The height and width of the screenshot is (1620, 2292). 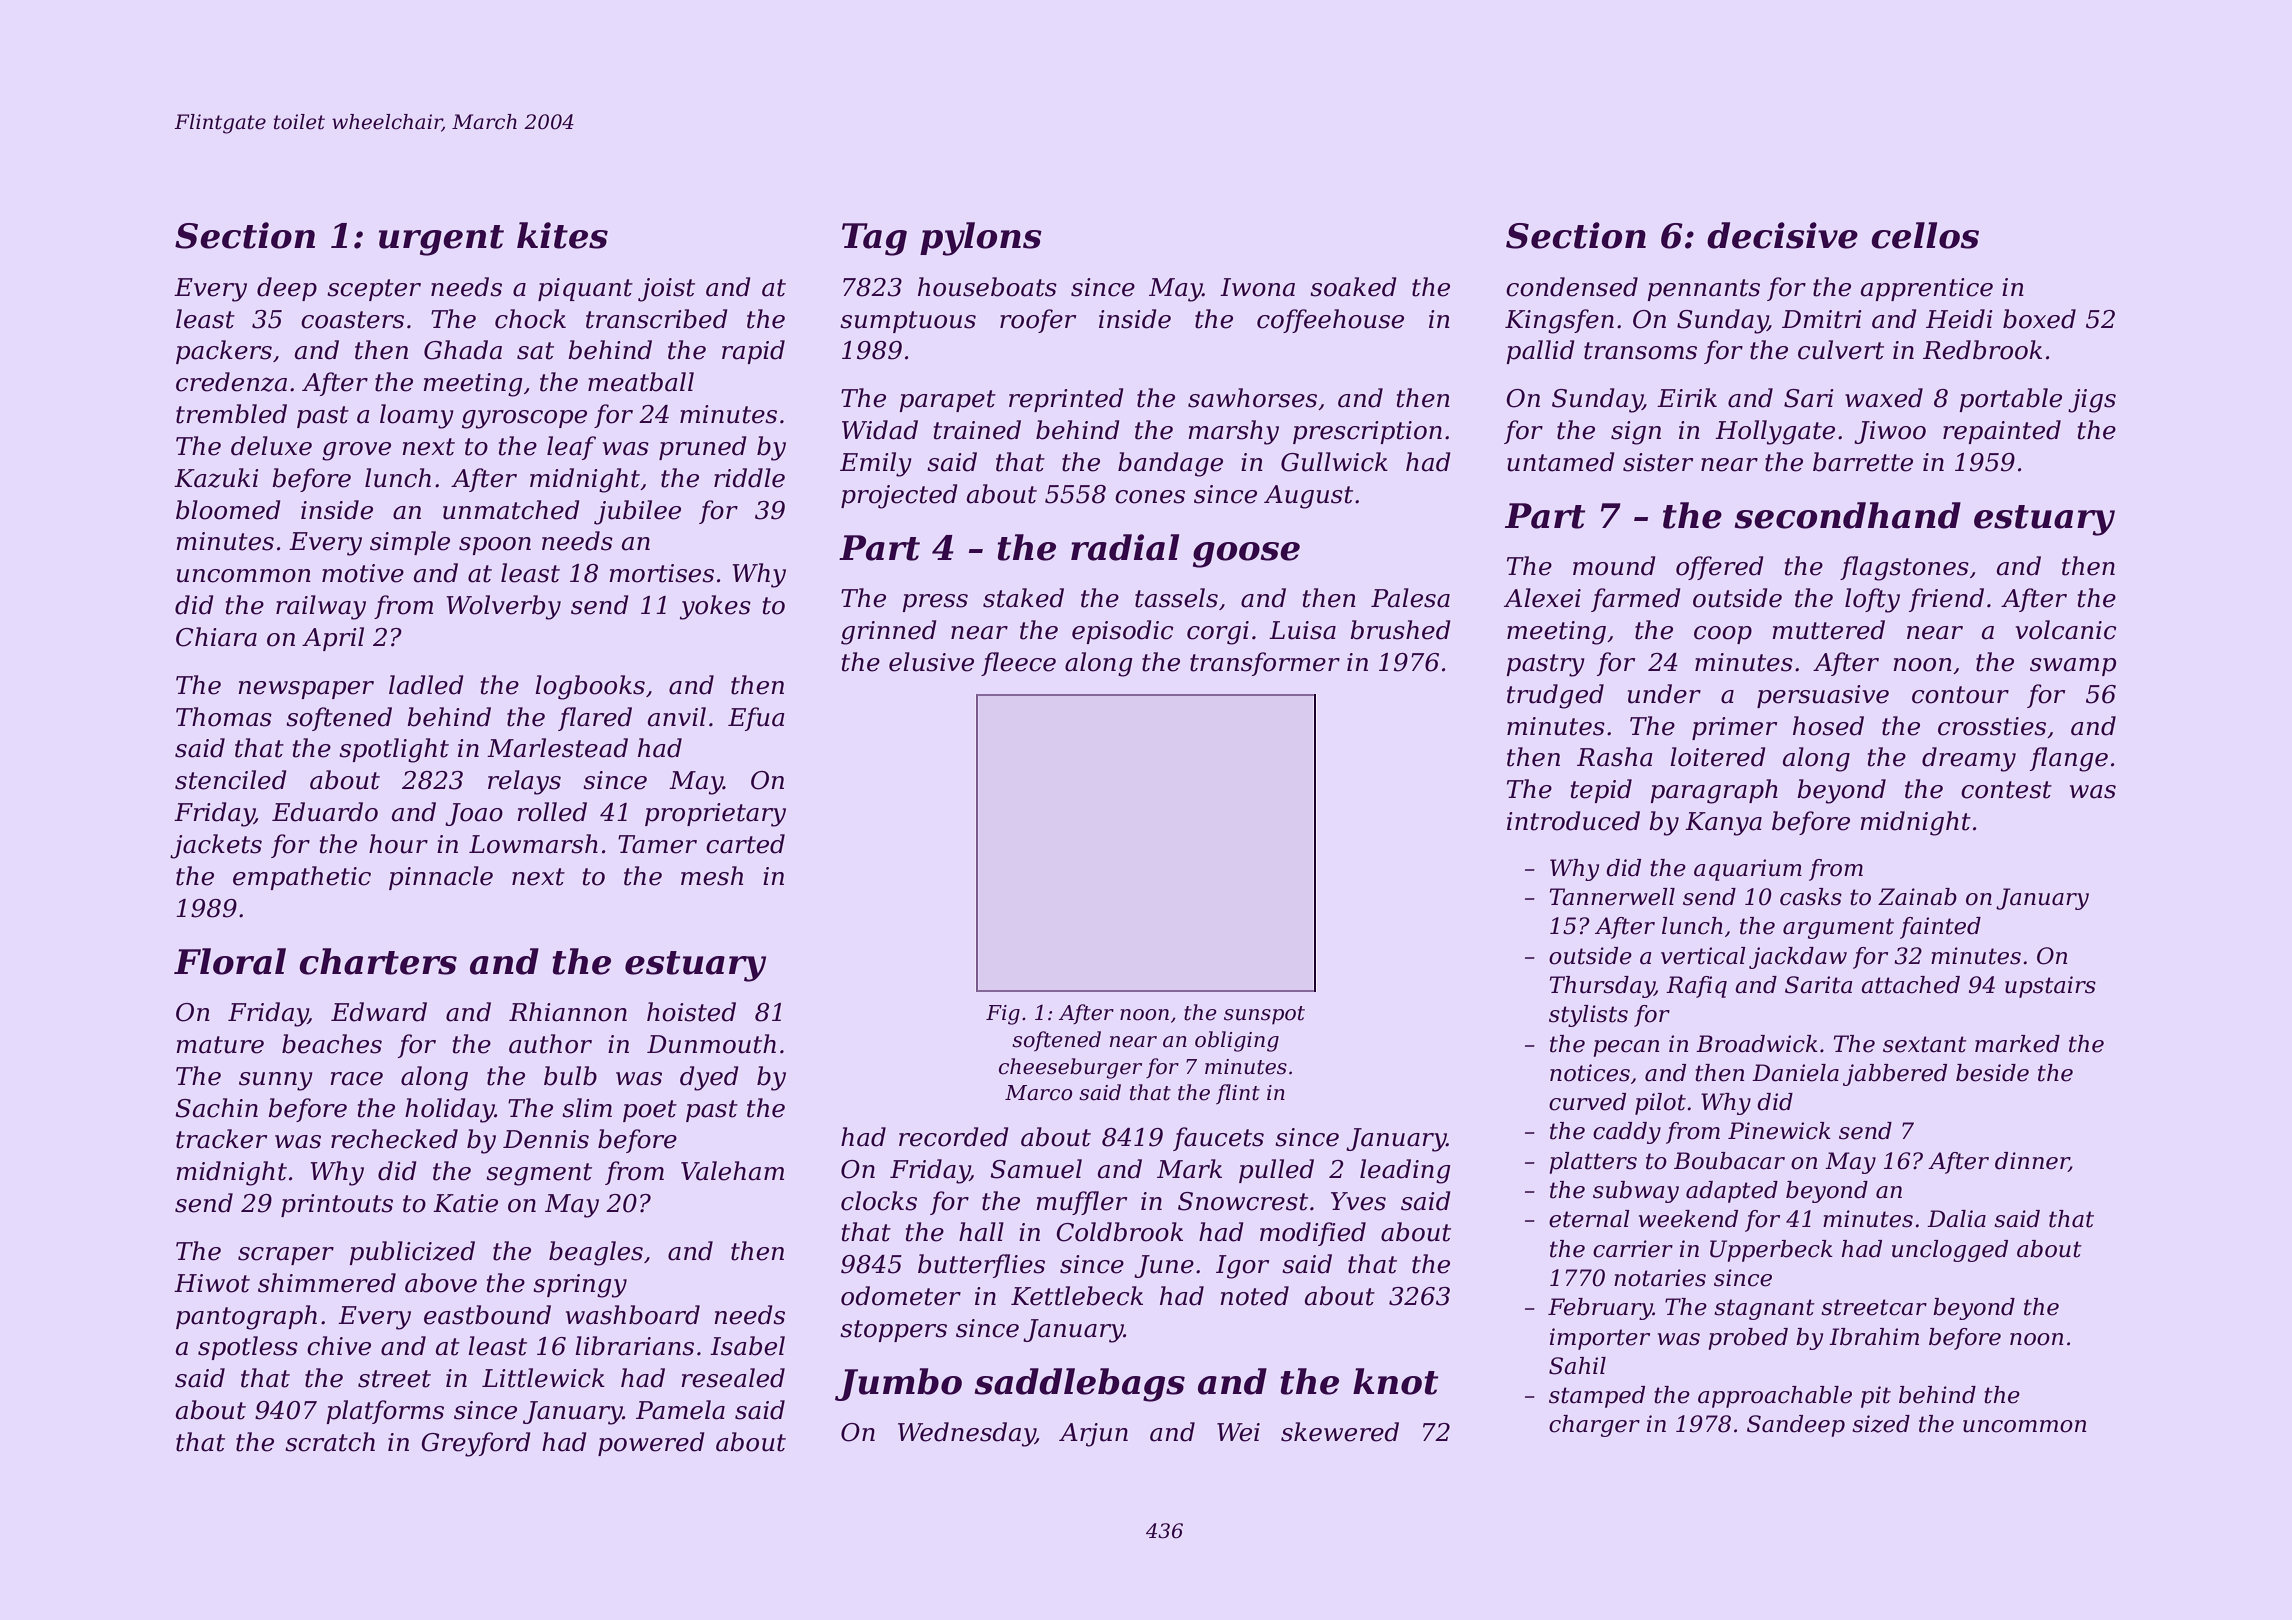 I want to click on probed, so click(x=1748, y=1339).
